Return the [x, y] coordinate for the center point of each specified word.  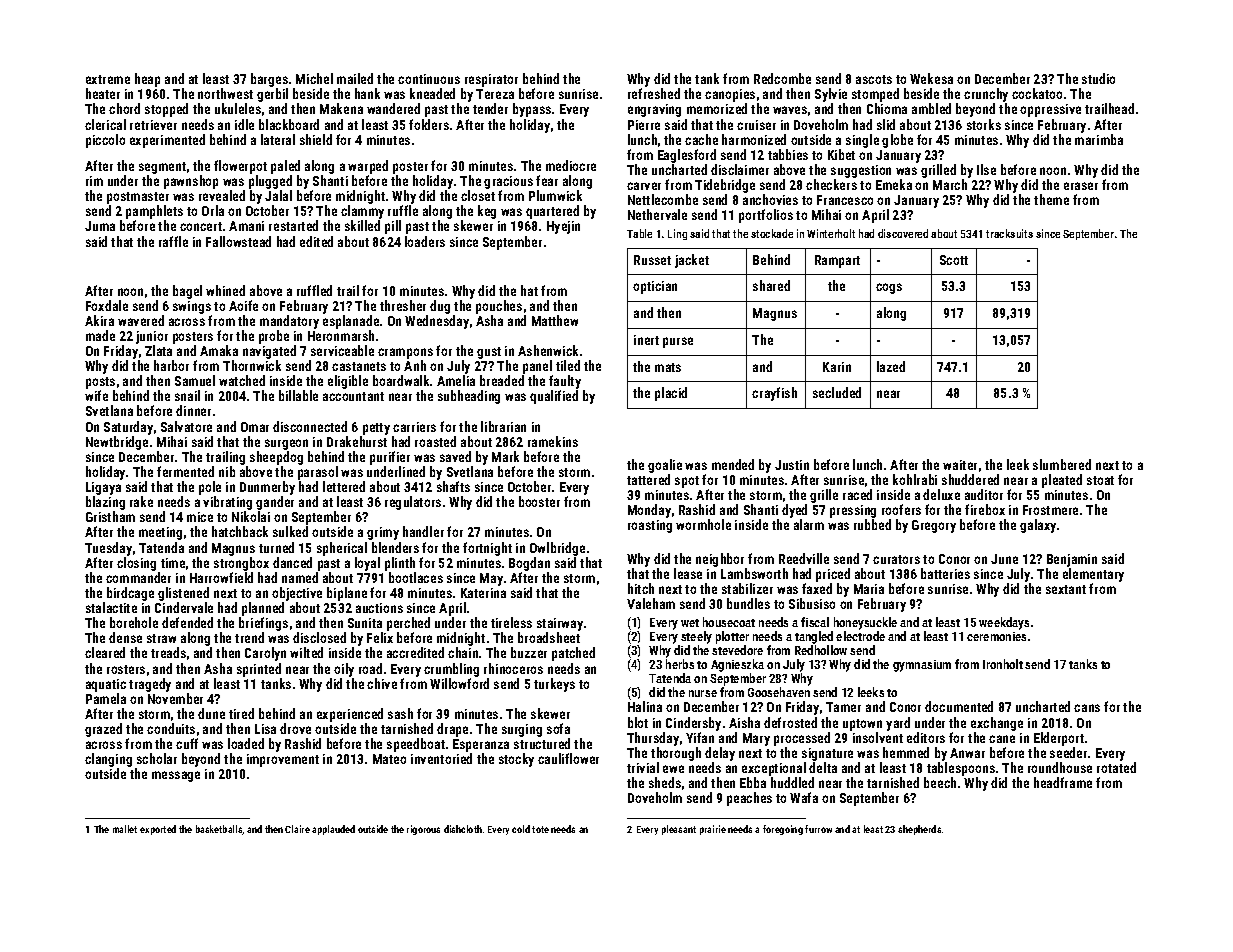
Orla [213, 210]
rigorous [423, 830]
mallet [125, 829]
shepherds [919, 830]
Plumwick [555, 195]
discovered [903, 233]
